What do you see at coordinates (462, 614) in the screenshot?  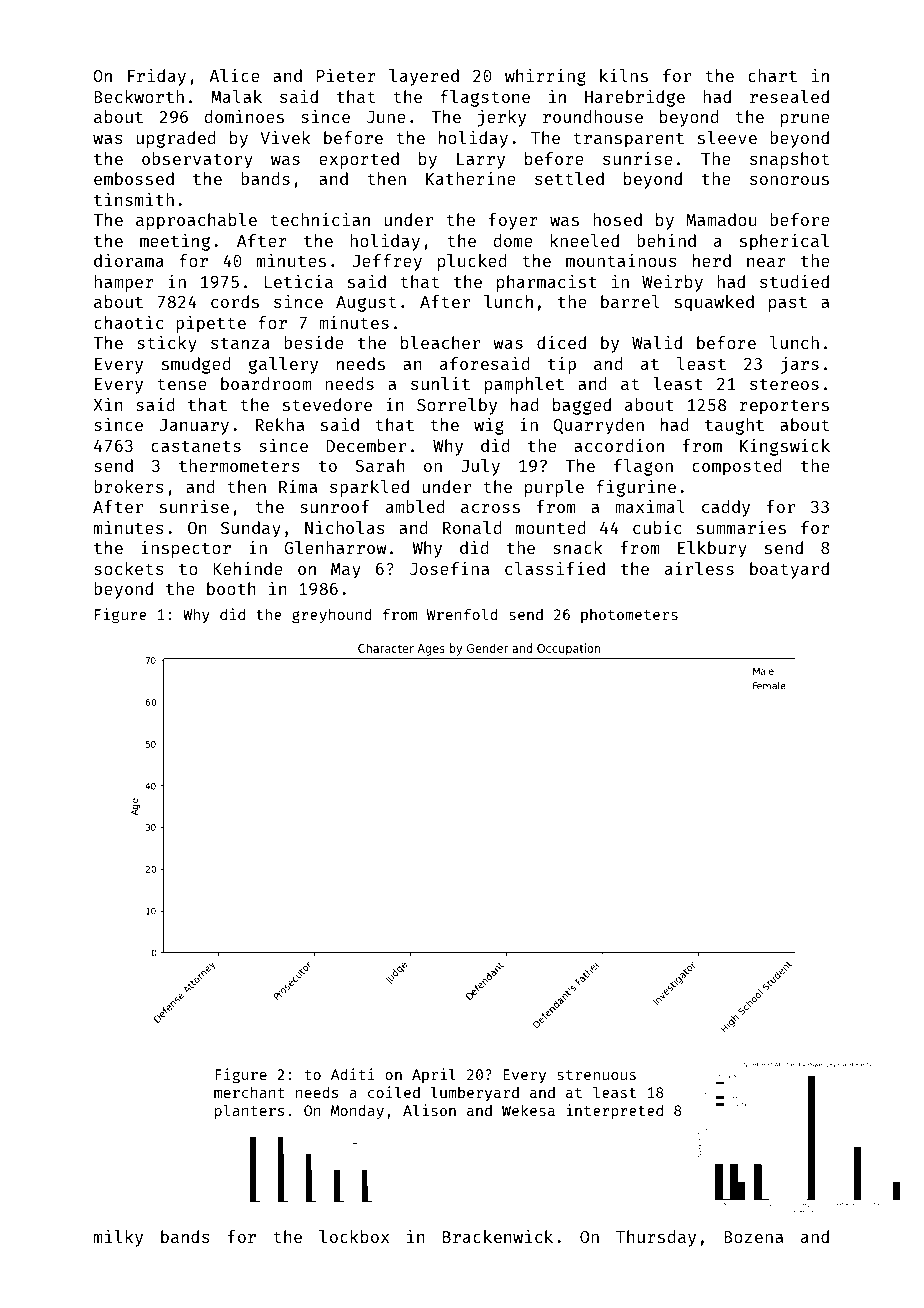 I see `Wrenfold` at bounding box center [462, 614].
